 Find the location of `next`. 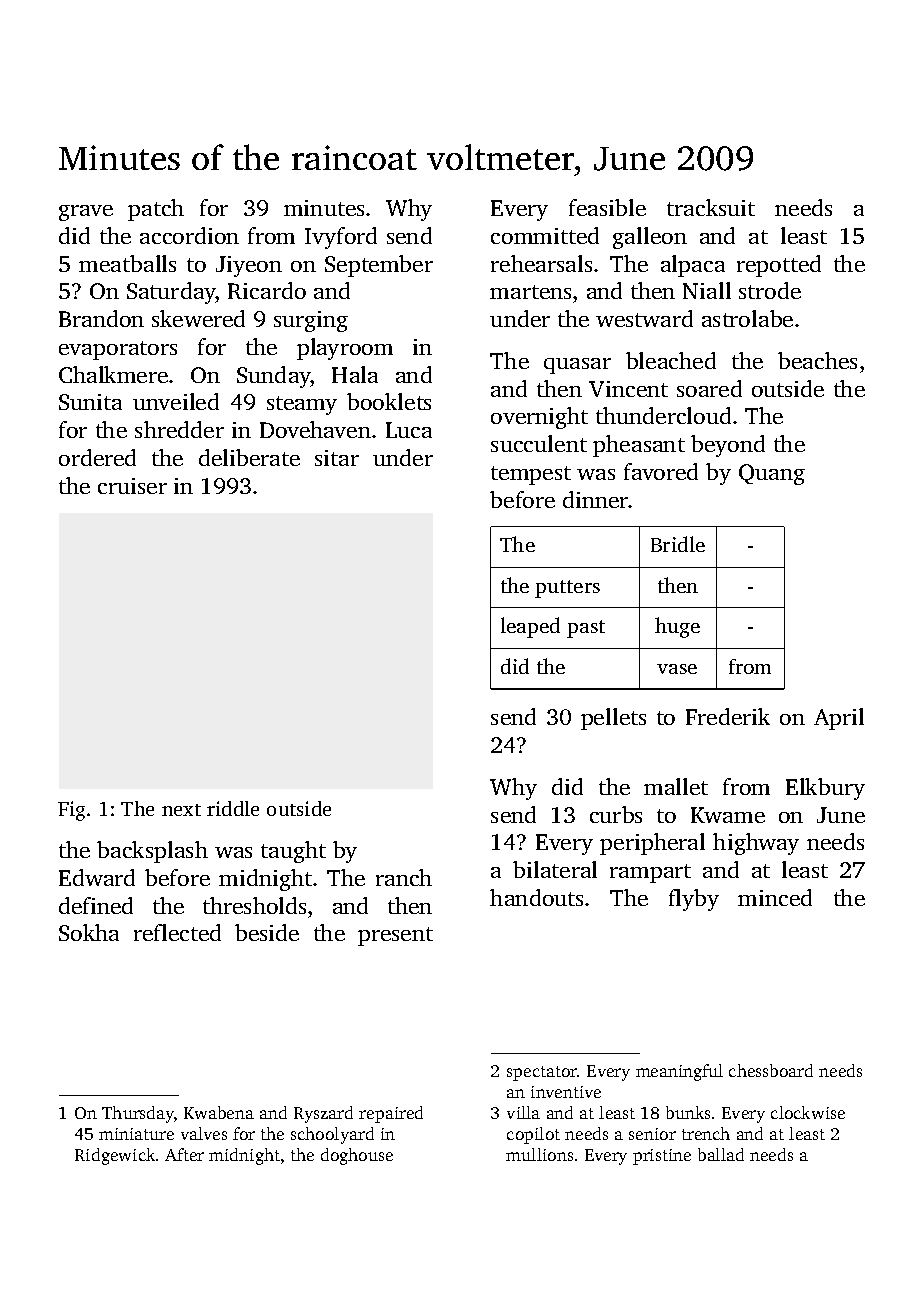

next is located at coordinates (181, 810).
